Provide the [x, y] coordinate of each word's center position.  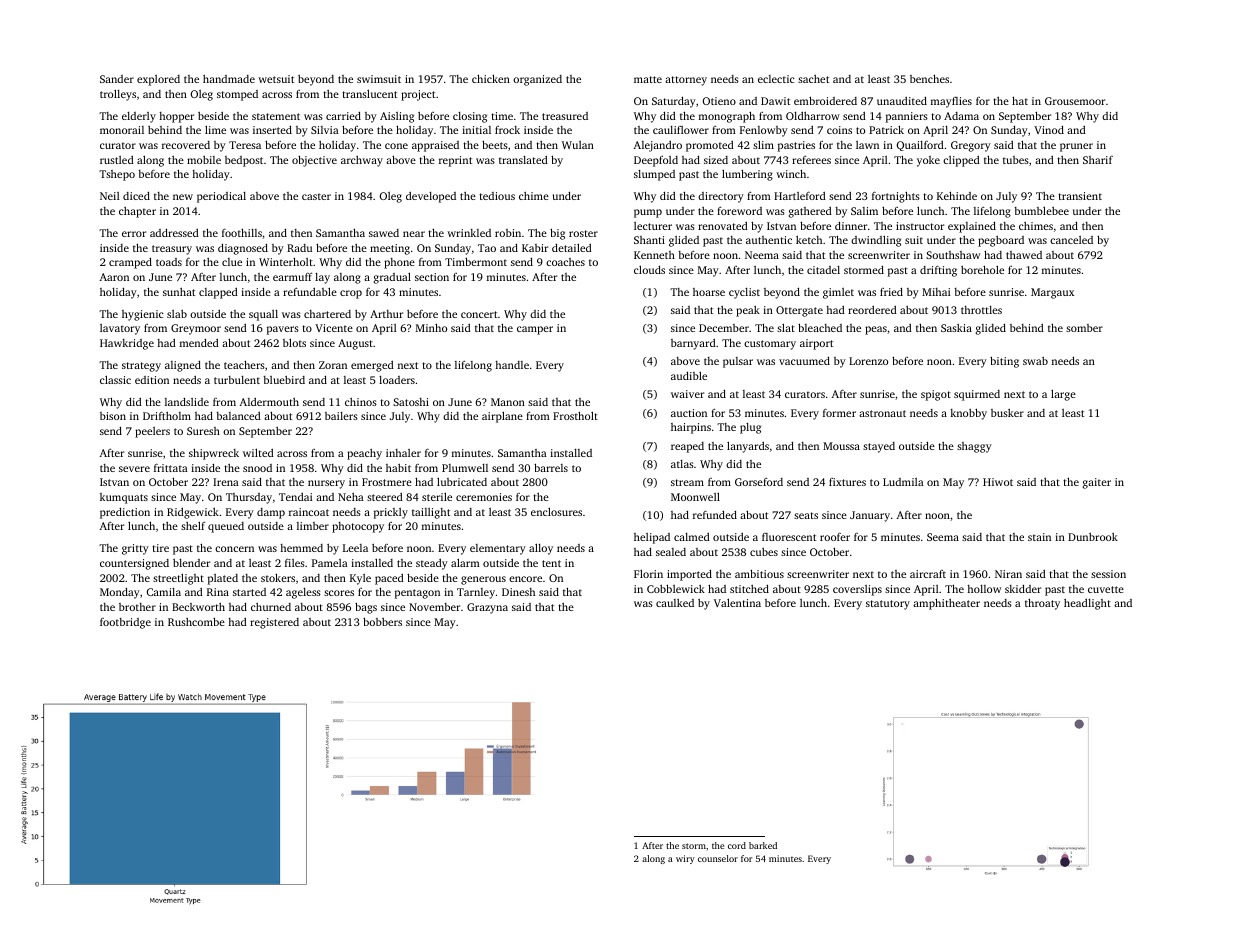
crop [351, 294]
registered [274, 623]
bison [113, 416]
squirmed [977, 395]
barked [763, 845]
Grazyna [487, 608]
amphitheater [946, 604]
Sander [117, 79]
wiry [685, 859]
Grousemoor [1075, 101]
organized [537, 80]
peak [748, 311]
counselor [718, 858]
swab [1035, 361]
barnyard [693, 344]
